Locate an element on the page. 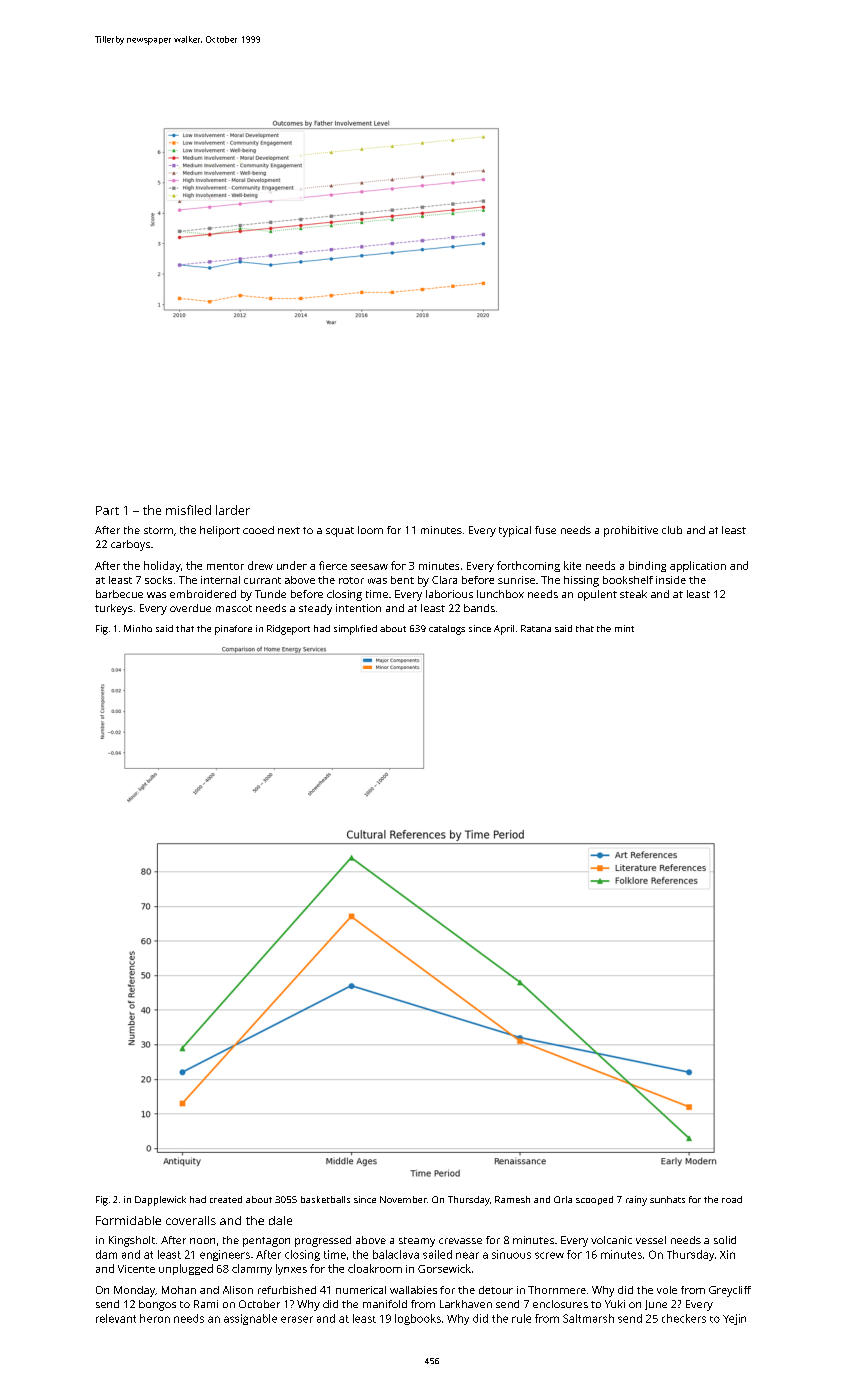 This image has width=849, height=1400. road is located at coordinates (732, 1199).
